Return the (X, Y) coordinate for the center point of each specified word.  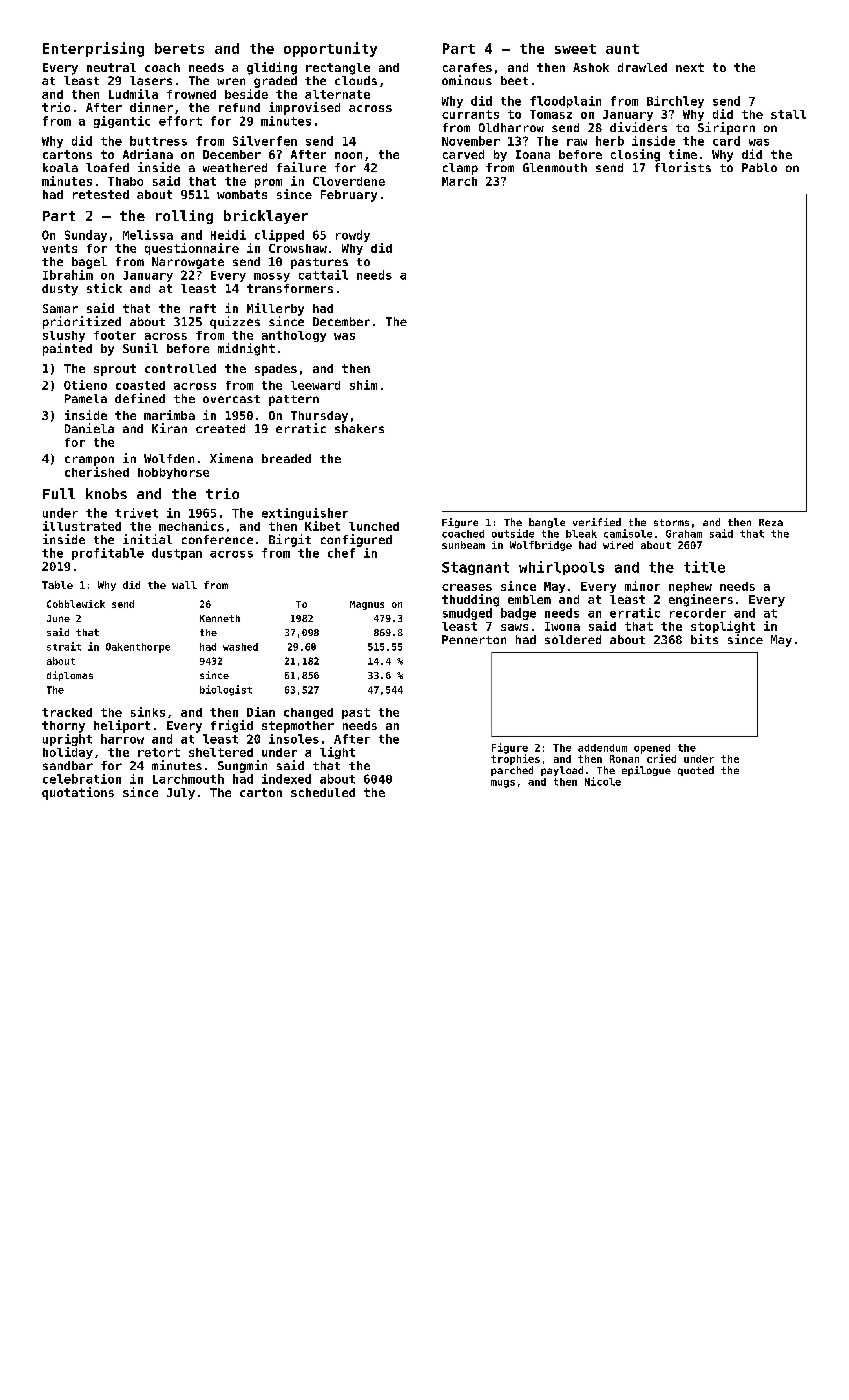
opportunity (330, 49)
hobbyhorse (173, 473)
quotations (78, 793)
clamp (460, 169)
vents (59, 248)
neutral (111, 67)
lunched (374, 526)
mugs (503, 784)
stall (788, 114)
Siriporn (726, 128)
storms (671, 522)
